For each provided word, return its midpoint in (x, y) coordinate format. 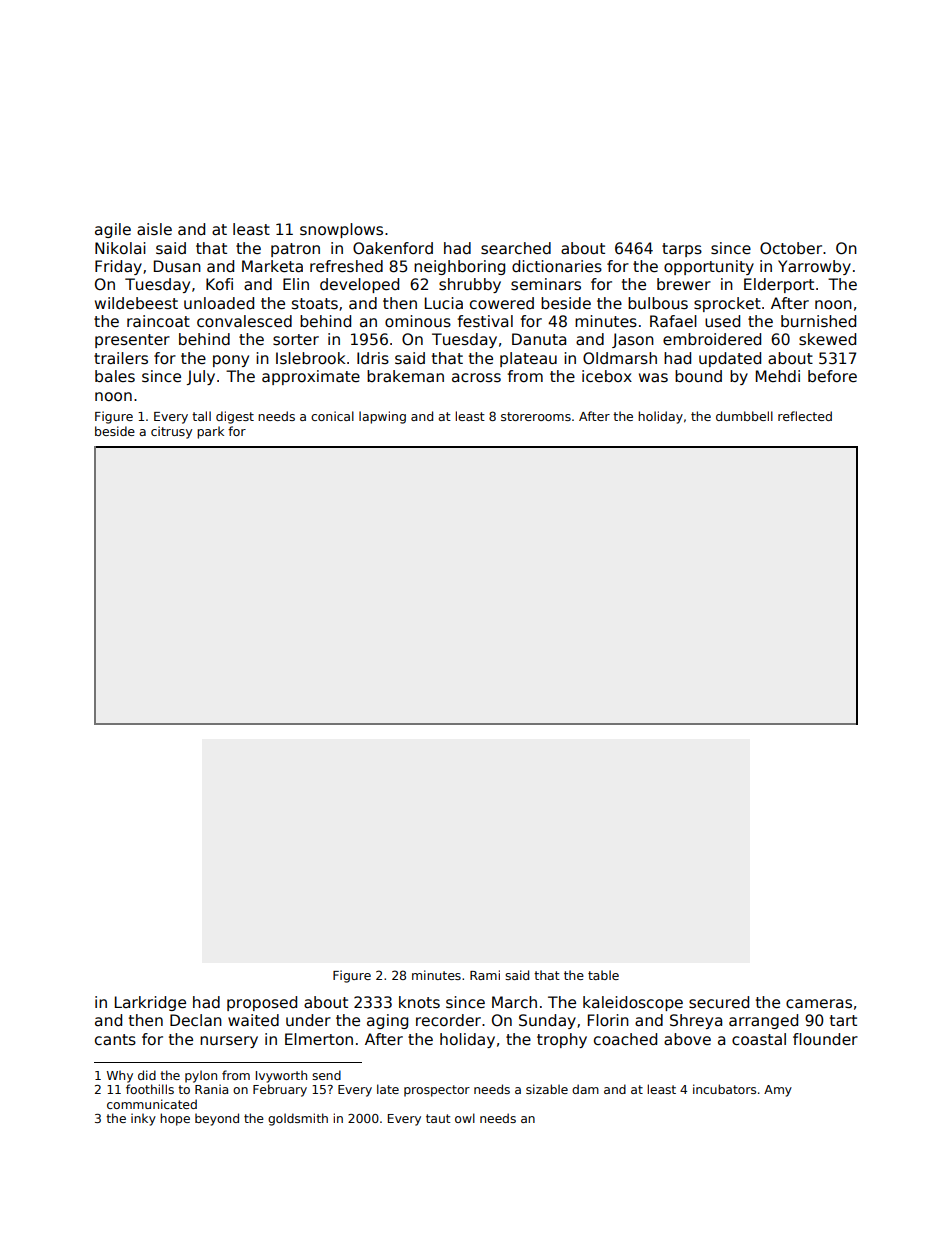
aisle (154, 229)
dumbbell (744, 416)
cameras (819, 1004)
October (791, 248)
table (603, 975)
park (210, 432)
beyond (217, 1119)
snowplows (341, 230)
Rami (485, 975)
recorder (448, 1020)
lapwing (382, 417)
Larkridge (150, 1003)
